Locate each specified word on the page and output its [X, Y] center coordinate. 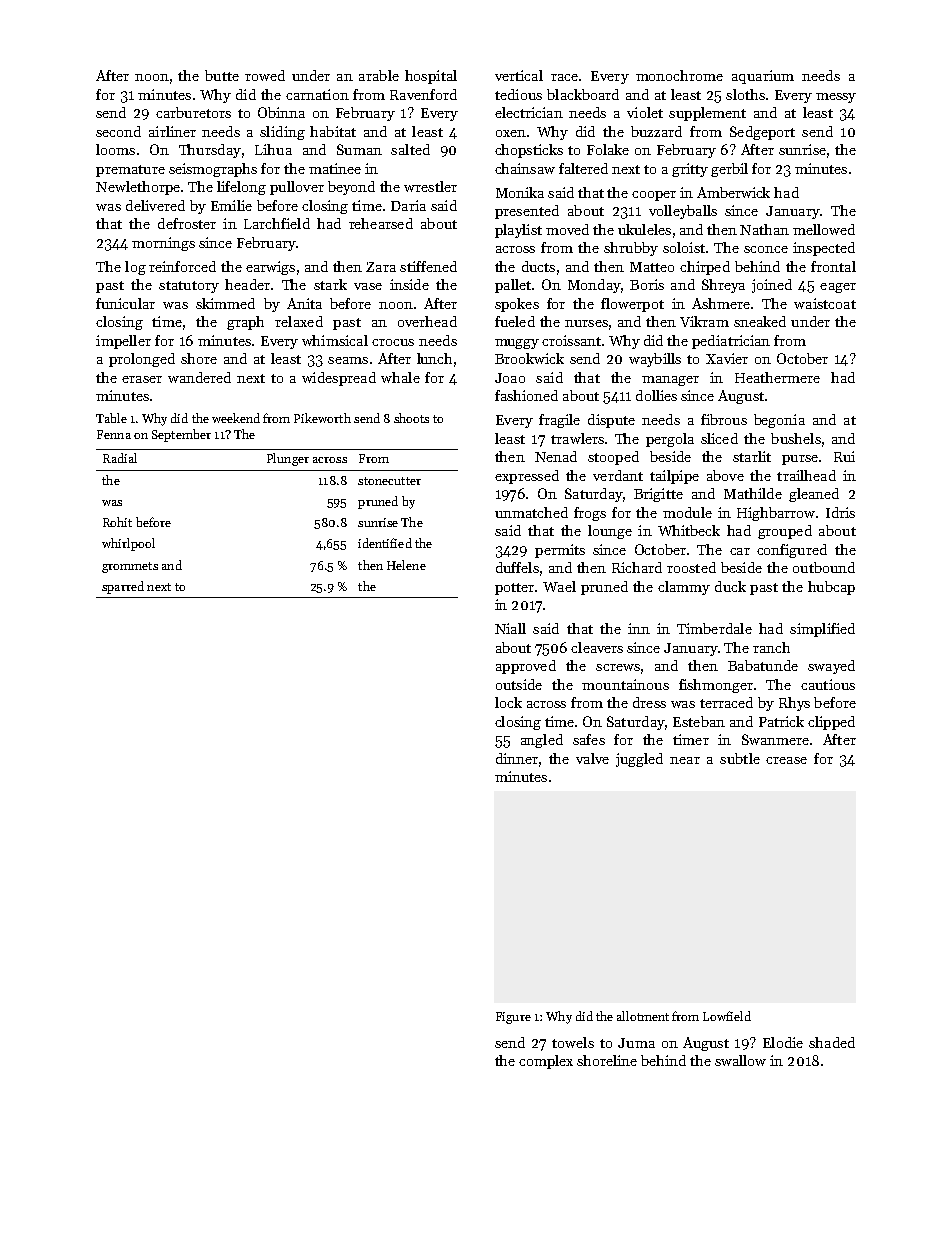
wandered [199, 377]
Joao [510, 378]
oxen [511, 133]
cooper [654, 196]
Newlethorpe [138, 188]
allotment [643, 1016]
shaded [832, 1042]
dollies [656, 395]
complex [546, 1062]
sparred [123, 587]
